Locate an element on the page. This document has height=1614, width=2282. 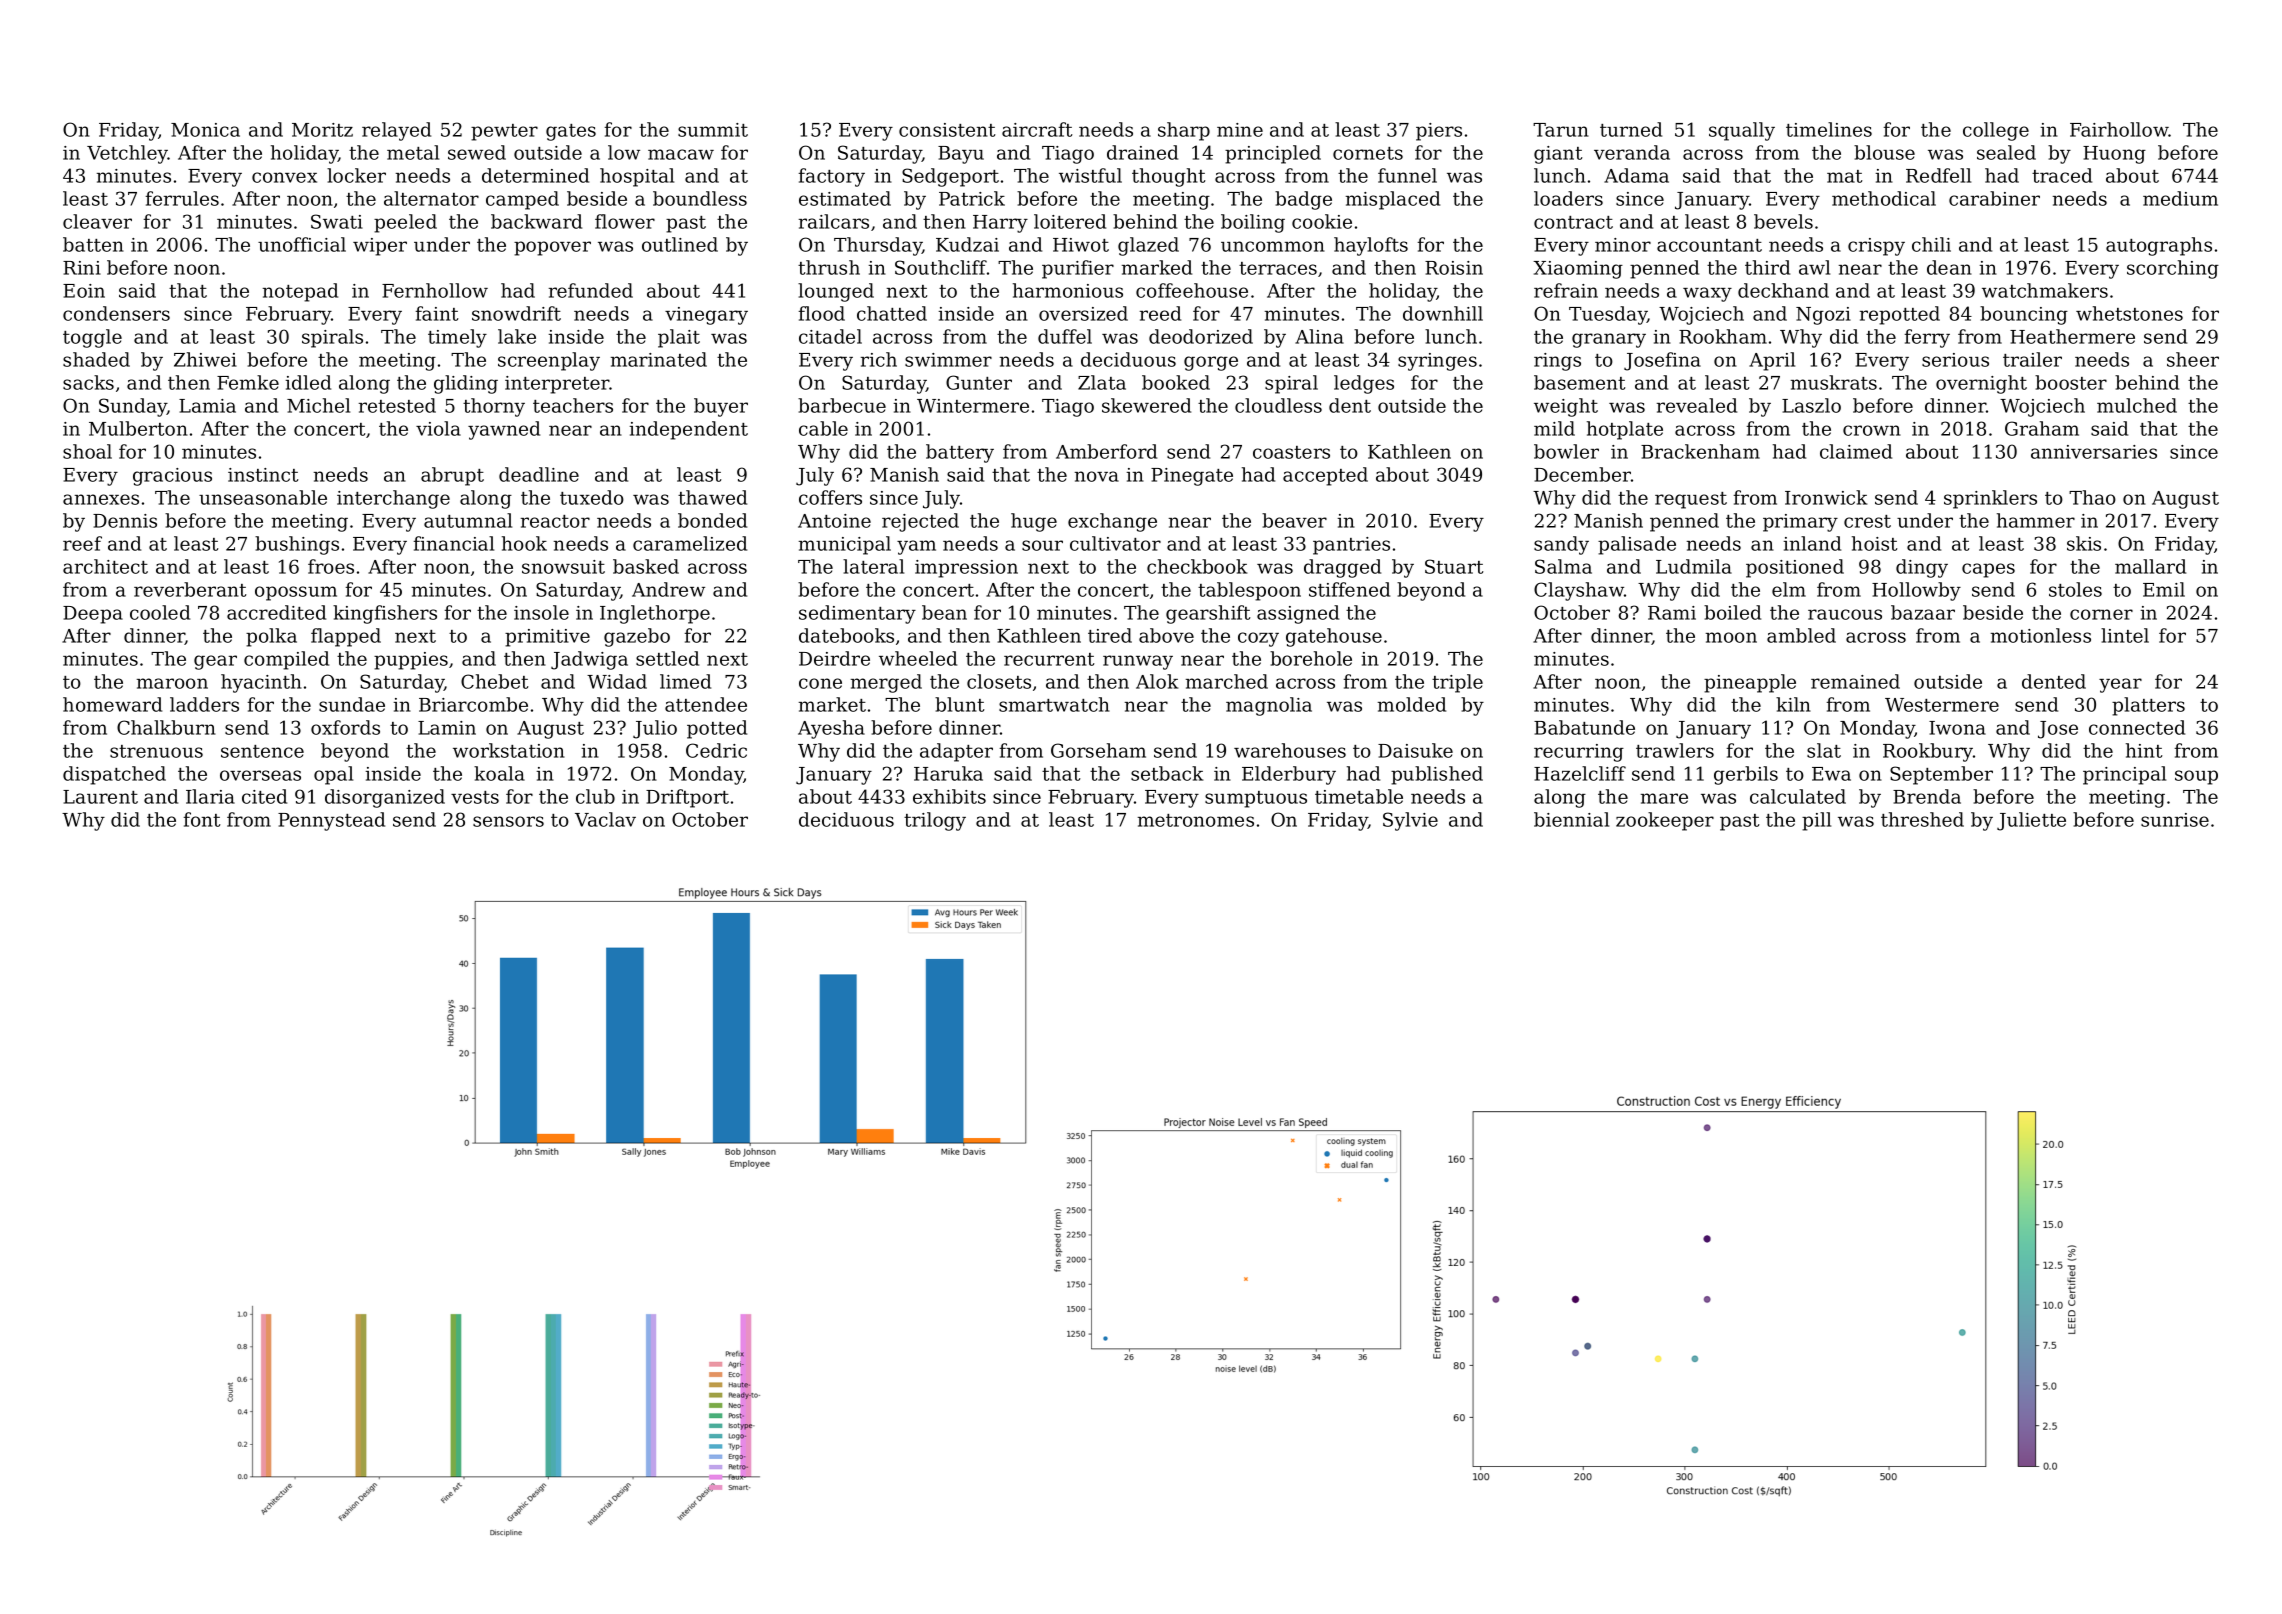
koala is located at coordinates (499, 773).
